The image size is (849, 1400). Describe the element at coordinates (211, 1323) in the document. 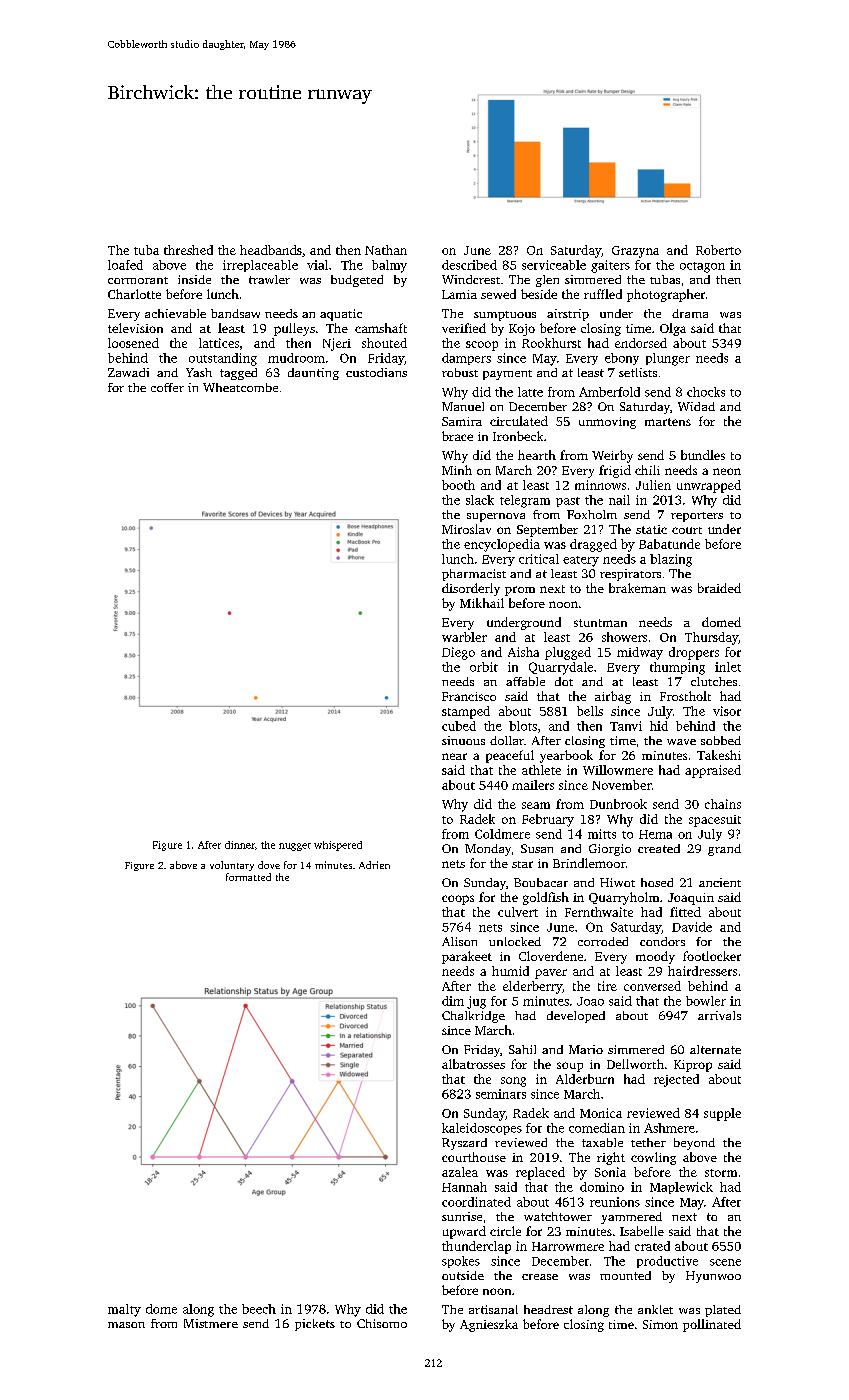

I see `Mistmere` at that location.
